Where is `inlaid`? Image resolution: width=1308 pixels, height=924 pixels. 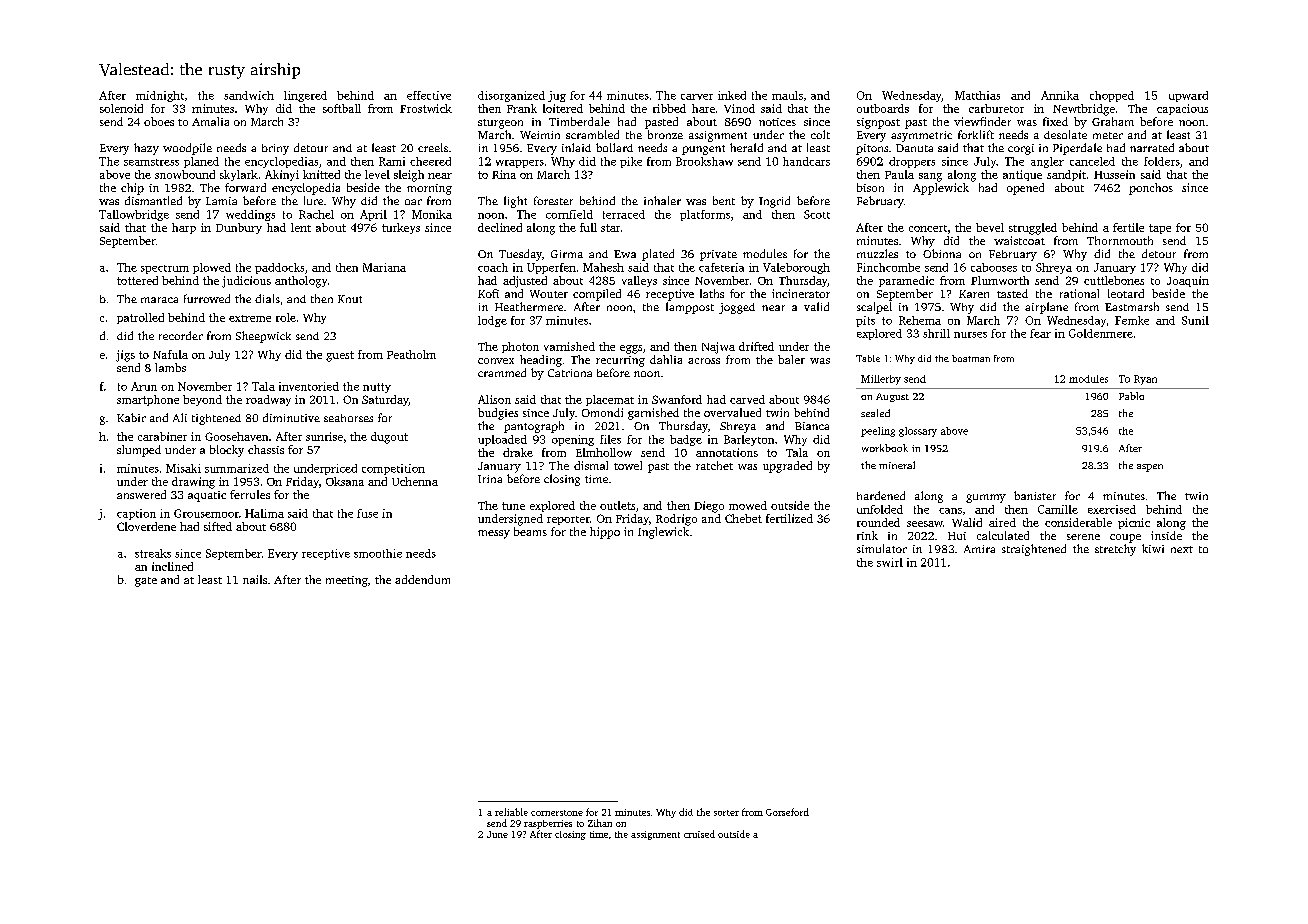 inlaid is located at coordinates (576, 147).
